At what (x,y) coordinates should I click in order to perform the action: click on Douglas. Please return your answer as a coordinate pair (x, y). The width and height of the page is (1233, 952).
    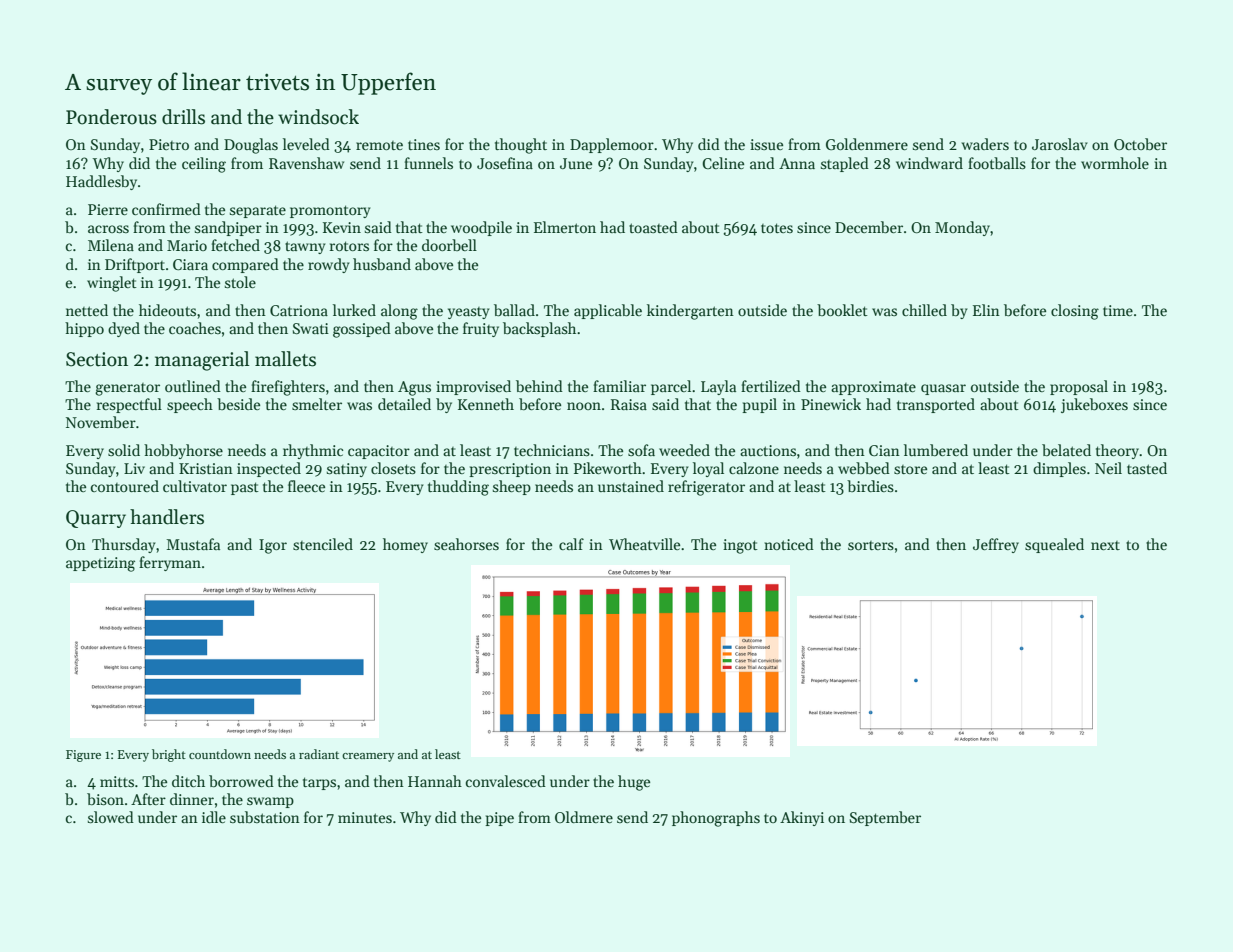
    Looking at the image, I should click on (251, 146).
